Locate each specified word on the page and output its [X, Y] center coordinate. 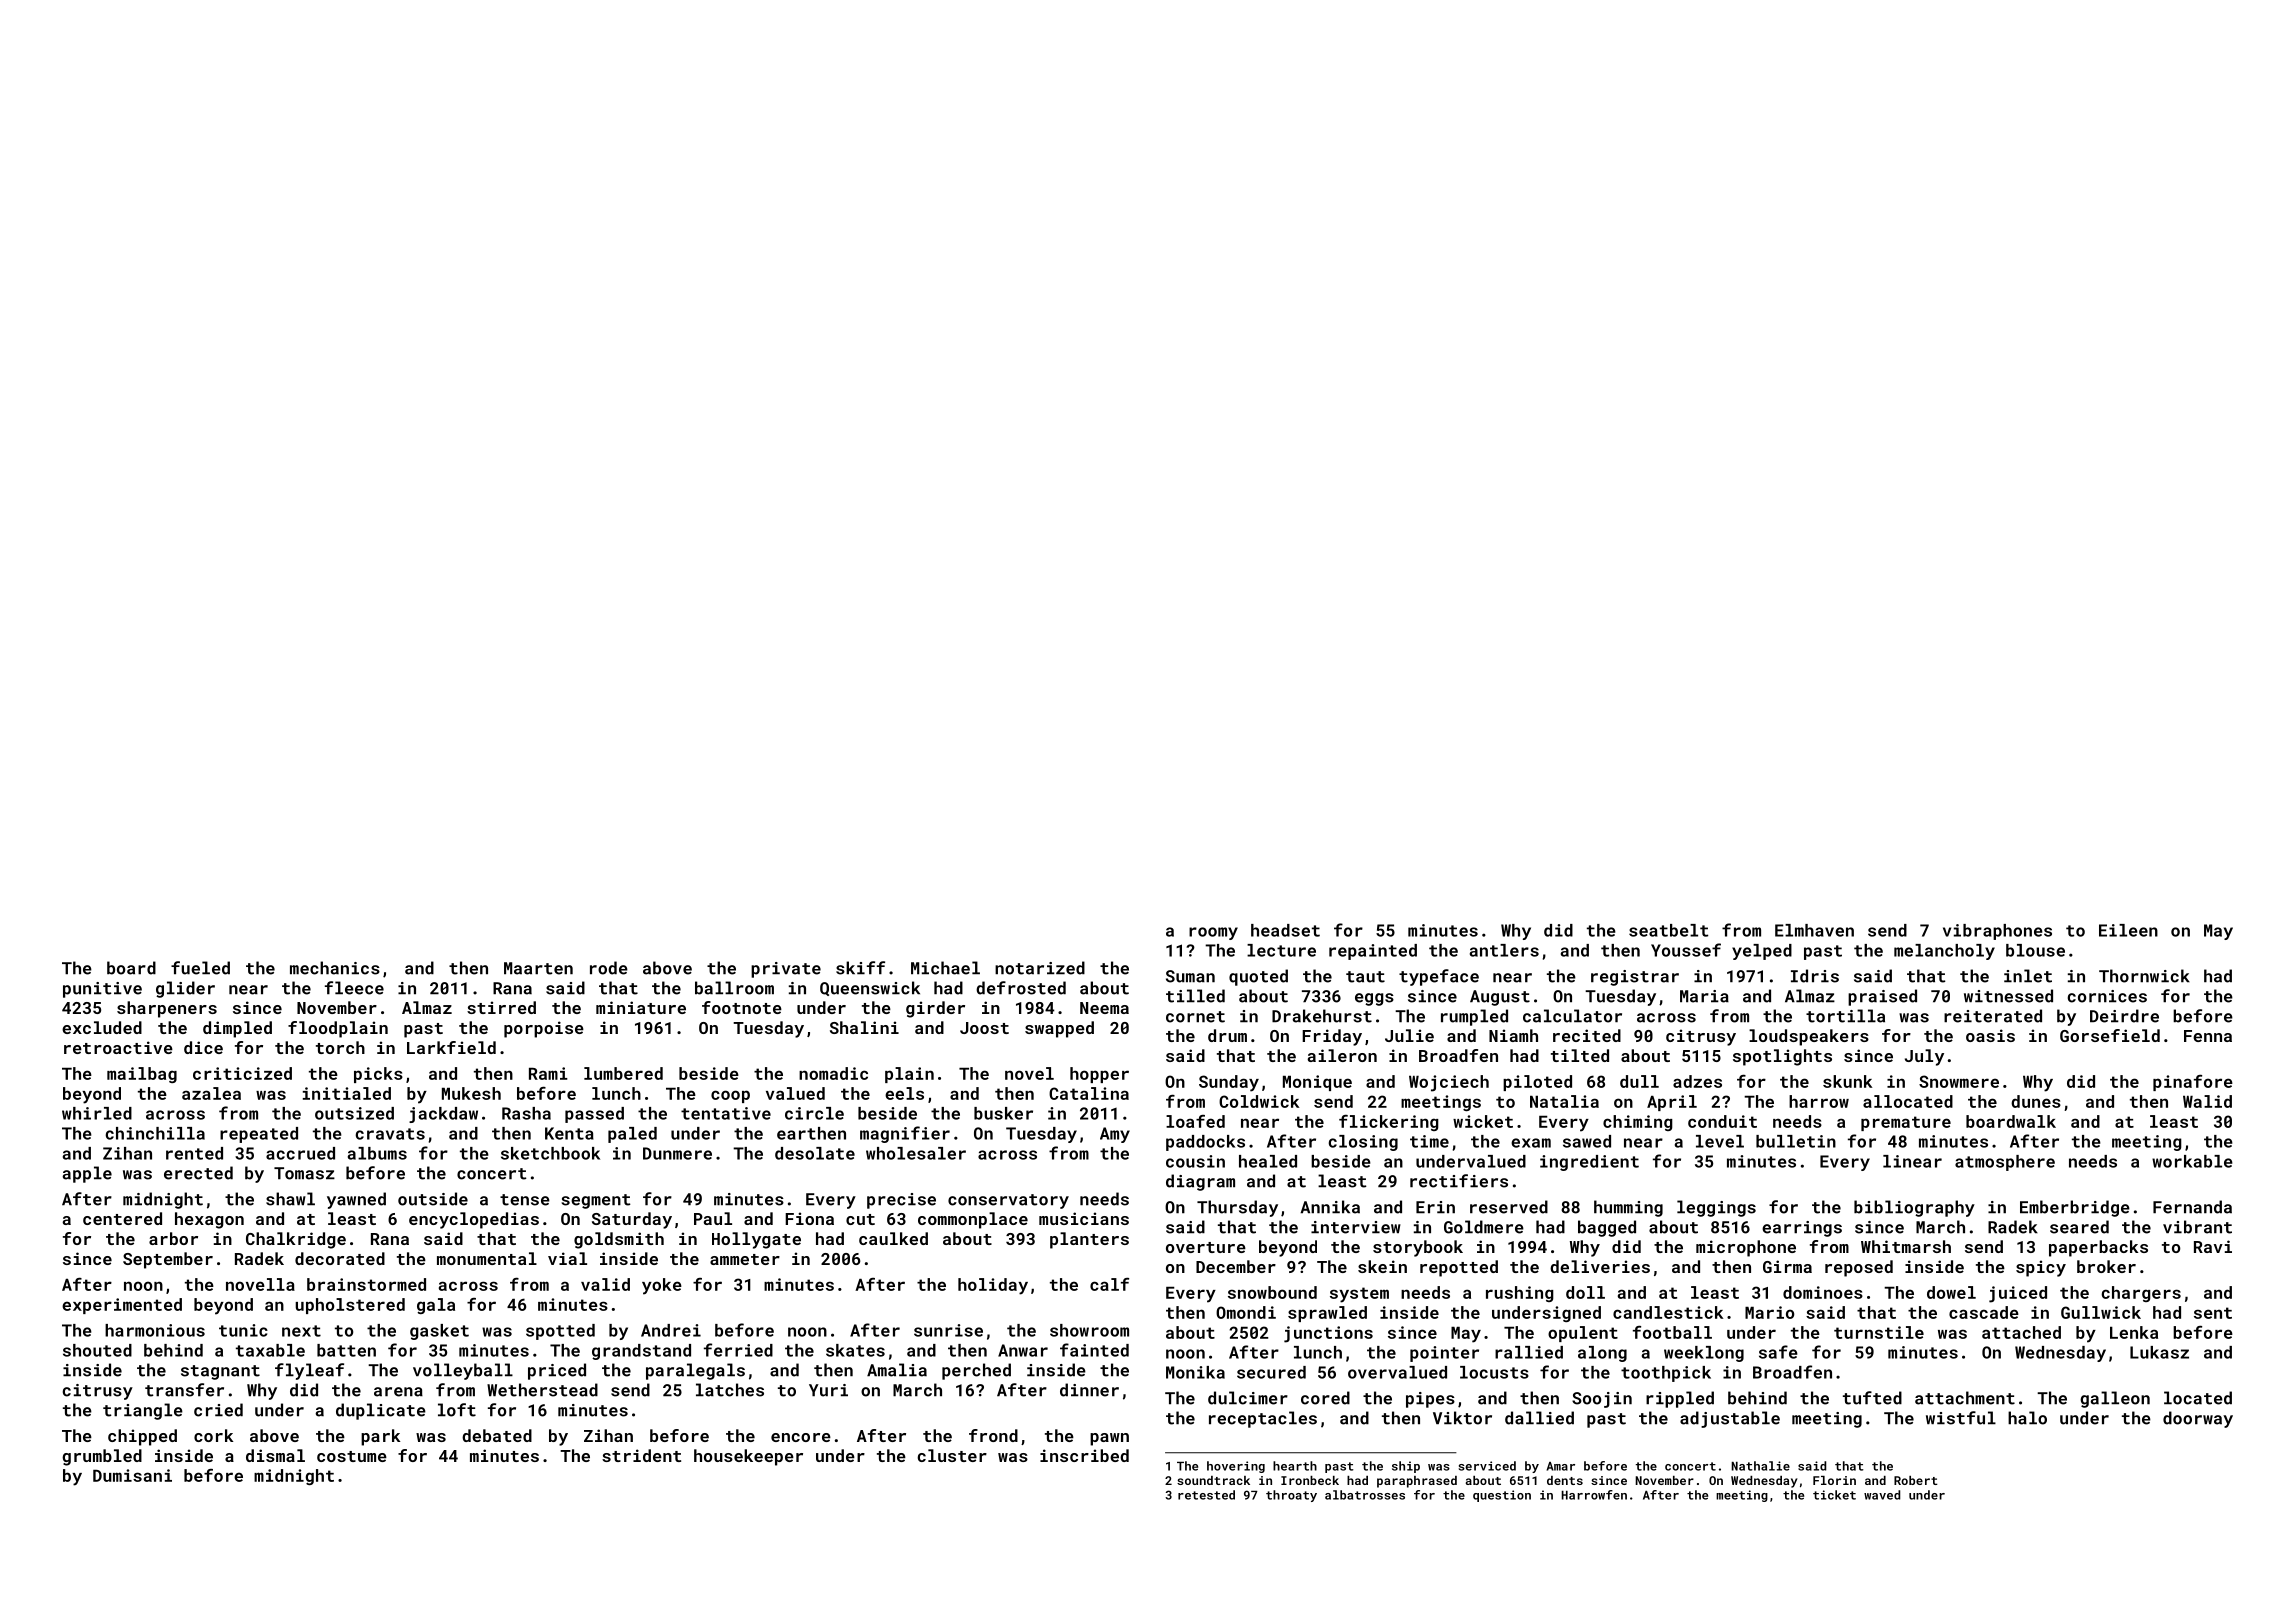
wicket [1483, 1121]
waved [1882, 1495]
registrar [1635, 978]
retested [1206, 1495]
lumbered [623, 1073]
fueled [200, 968]
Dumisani [132, 1475]
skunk [1847, 1081]
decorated [340, 1258]
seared [2079, 1227]
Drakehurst [1322, 1016]
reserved [1509, 1207]
